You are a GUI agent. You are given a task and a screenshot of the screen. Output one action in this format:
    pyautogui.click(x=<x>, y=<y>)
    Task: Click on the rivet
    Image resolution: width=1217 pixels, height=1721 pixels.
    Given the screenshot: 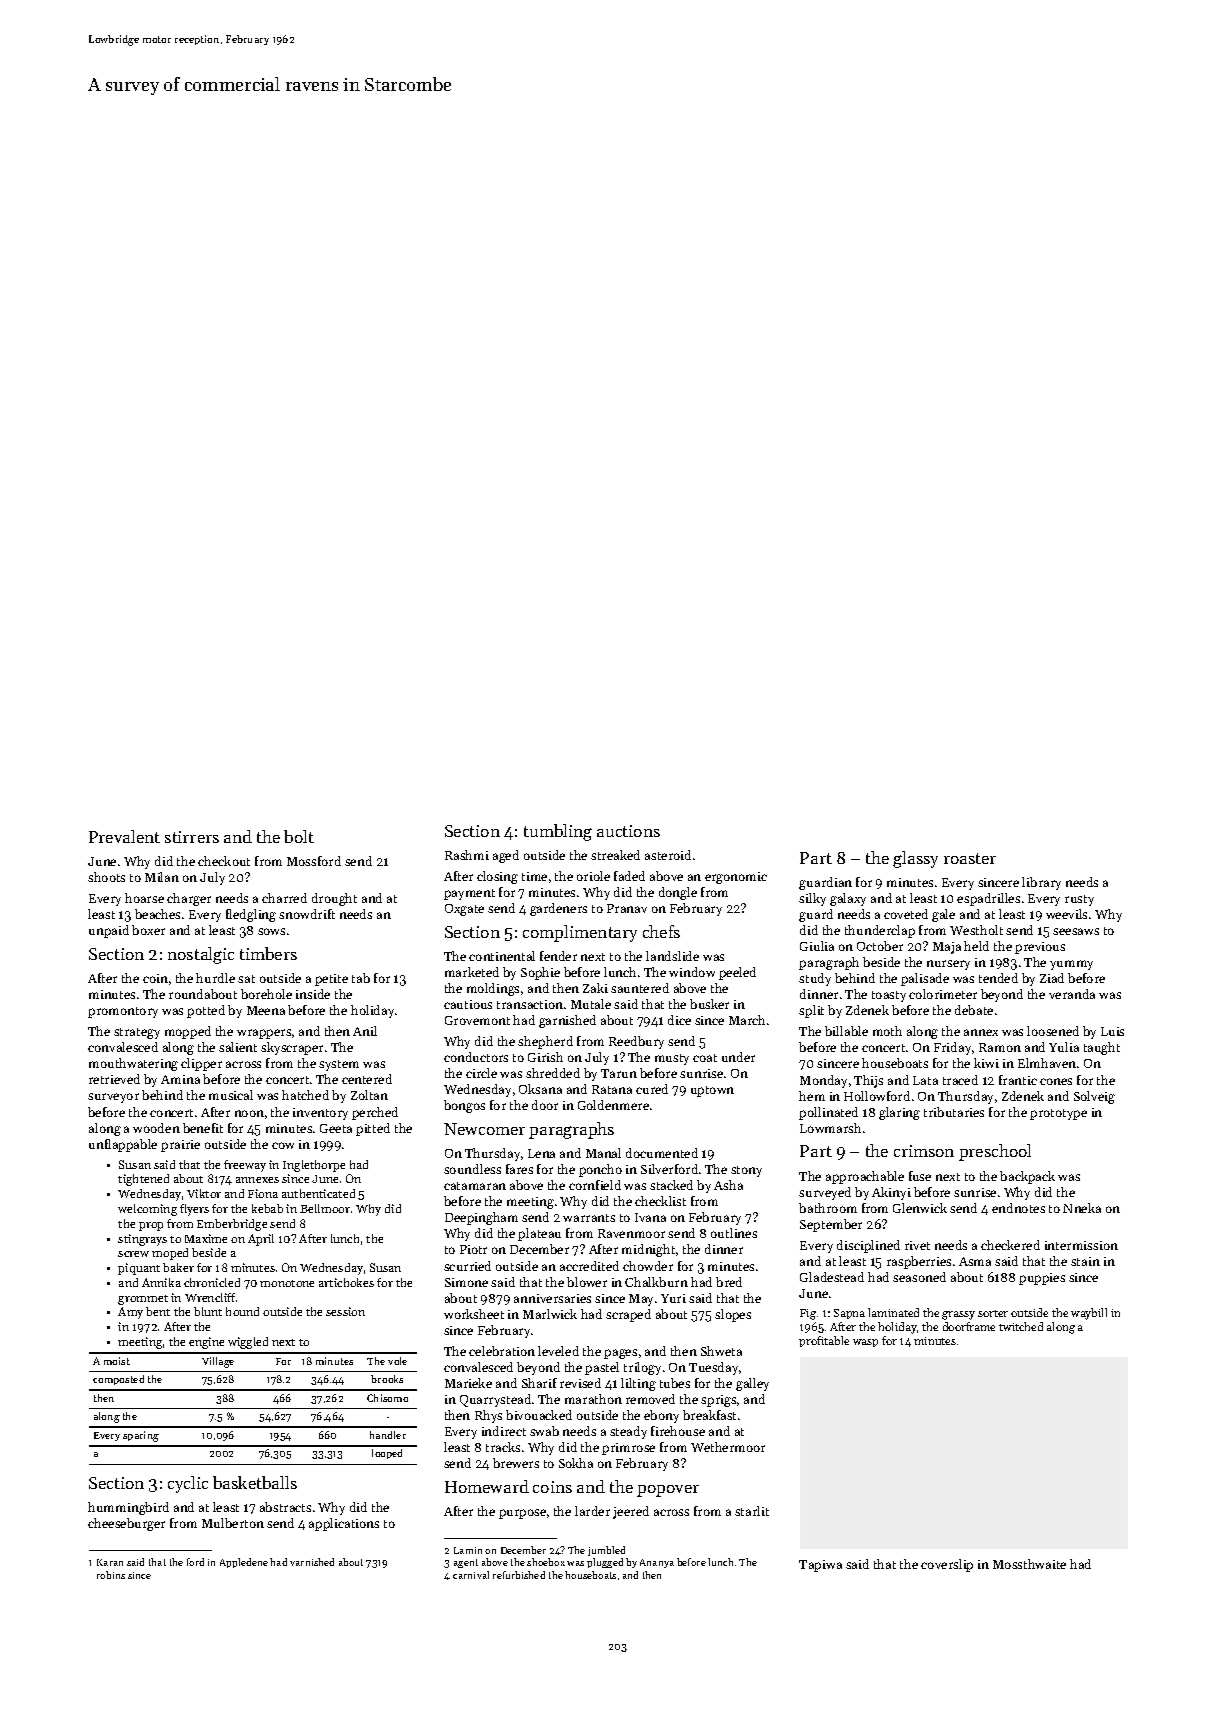 What is the action you would take?
    pyautogui.click(x=917, y=1245)
